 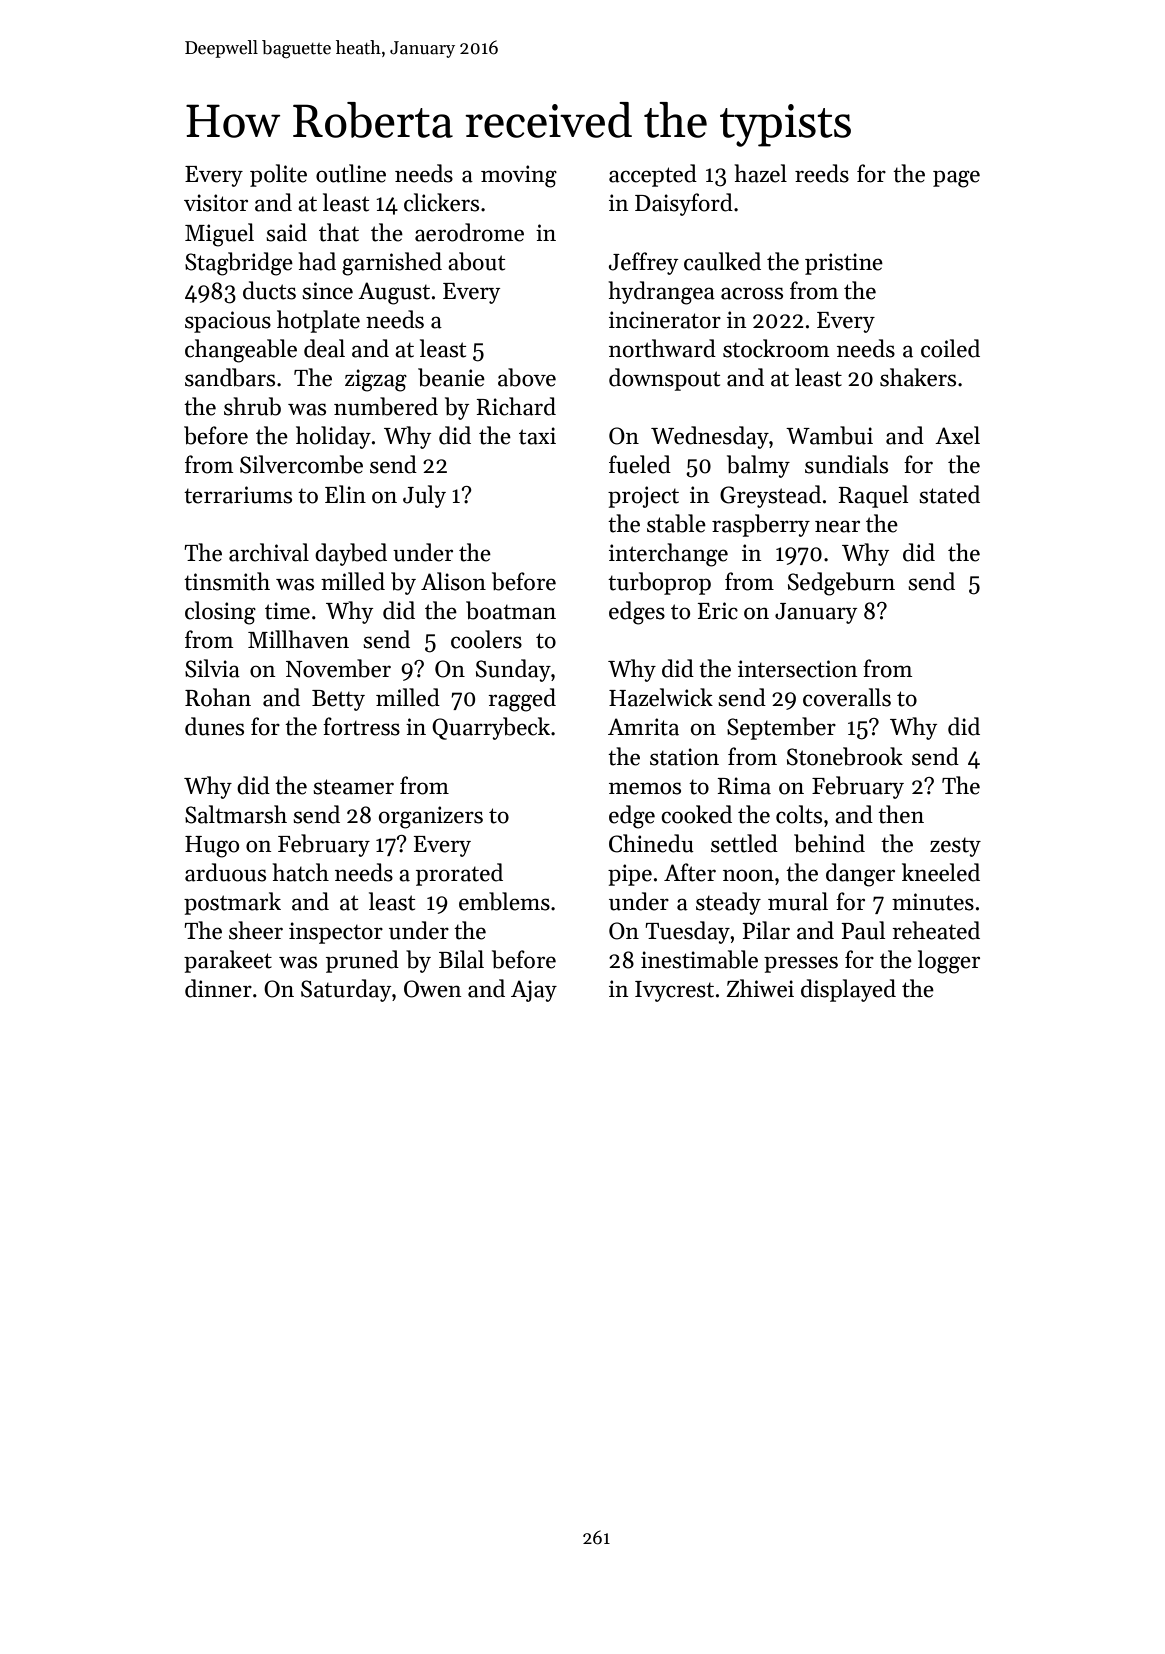 I want to click on Millhaven, so click(x=298, y=639).
